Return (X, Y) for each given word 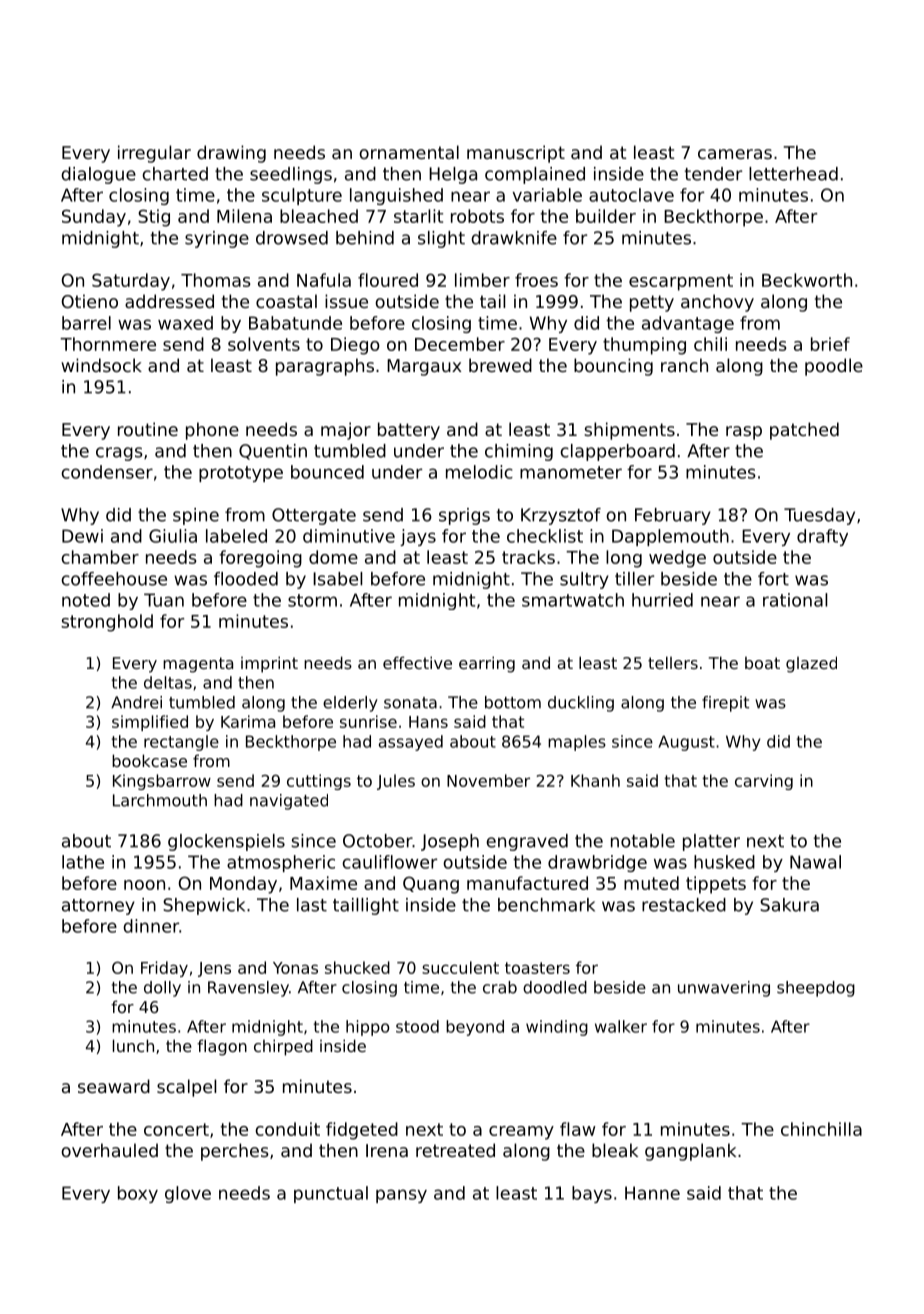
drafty (822, 537)
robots (477, 216)
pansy (401, 1196)
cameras (735, 154)
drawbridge (597, 863)
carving (764, 782)
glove (188, 1194)
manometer (571, 472)
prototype (241, 474)
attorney (98, 907)
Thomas (216, 280)
